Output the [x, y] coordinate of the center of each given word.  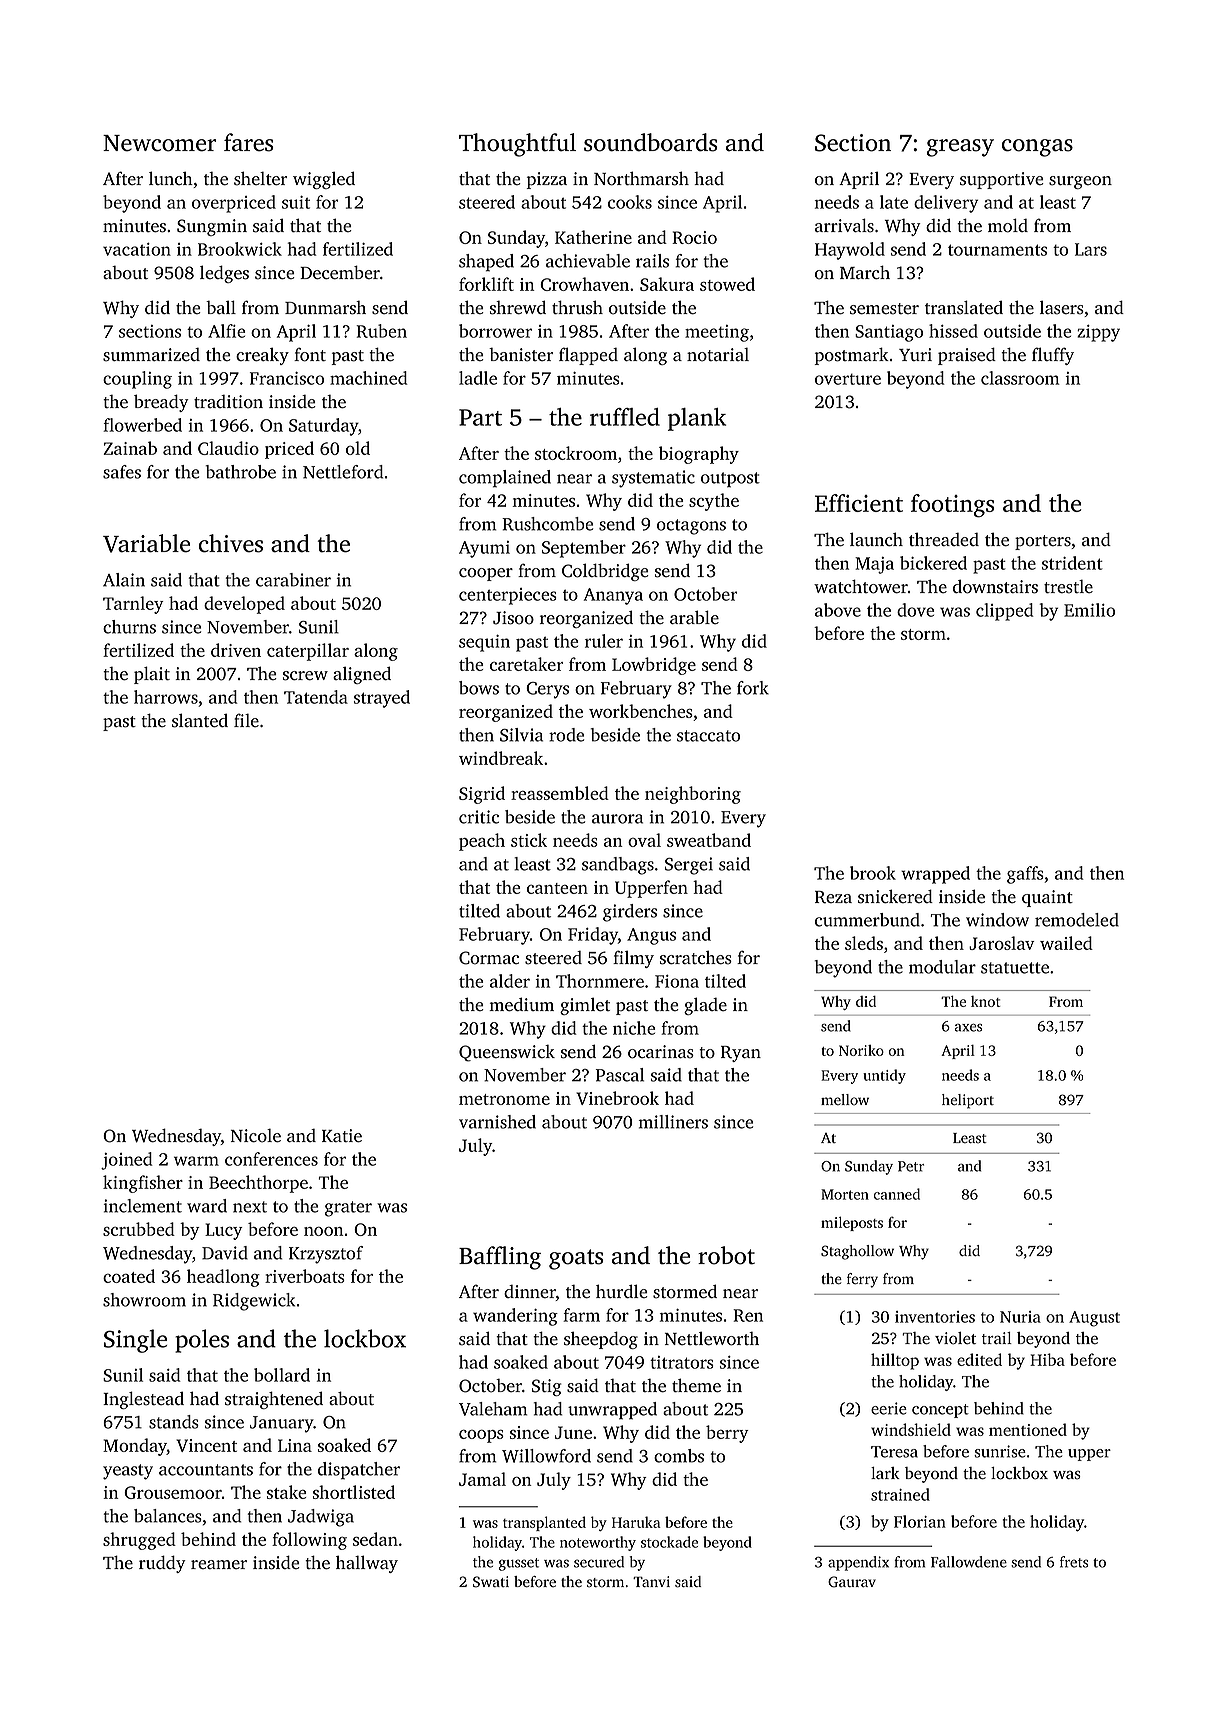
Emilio [1089, 610]
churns [129, 627]
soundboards [650, 142]
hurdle [621, 1291]
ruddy [162, 1564]
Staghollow [857, 1252]
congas [1037, 148]
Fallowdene [969, 1562]
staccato [708, 736]
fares [248, 142]
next [250, 1207]
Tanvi [651, 1581]
